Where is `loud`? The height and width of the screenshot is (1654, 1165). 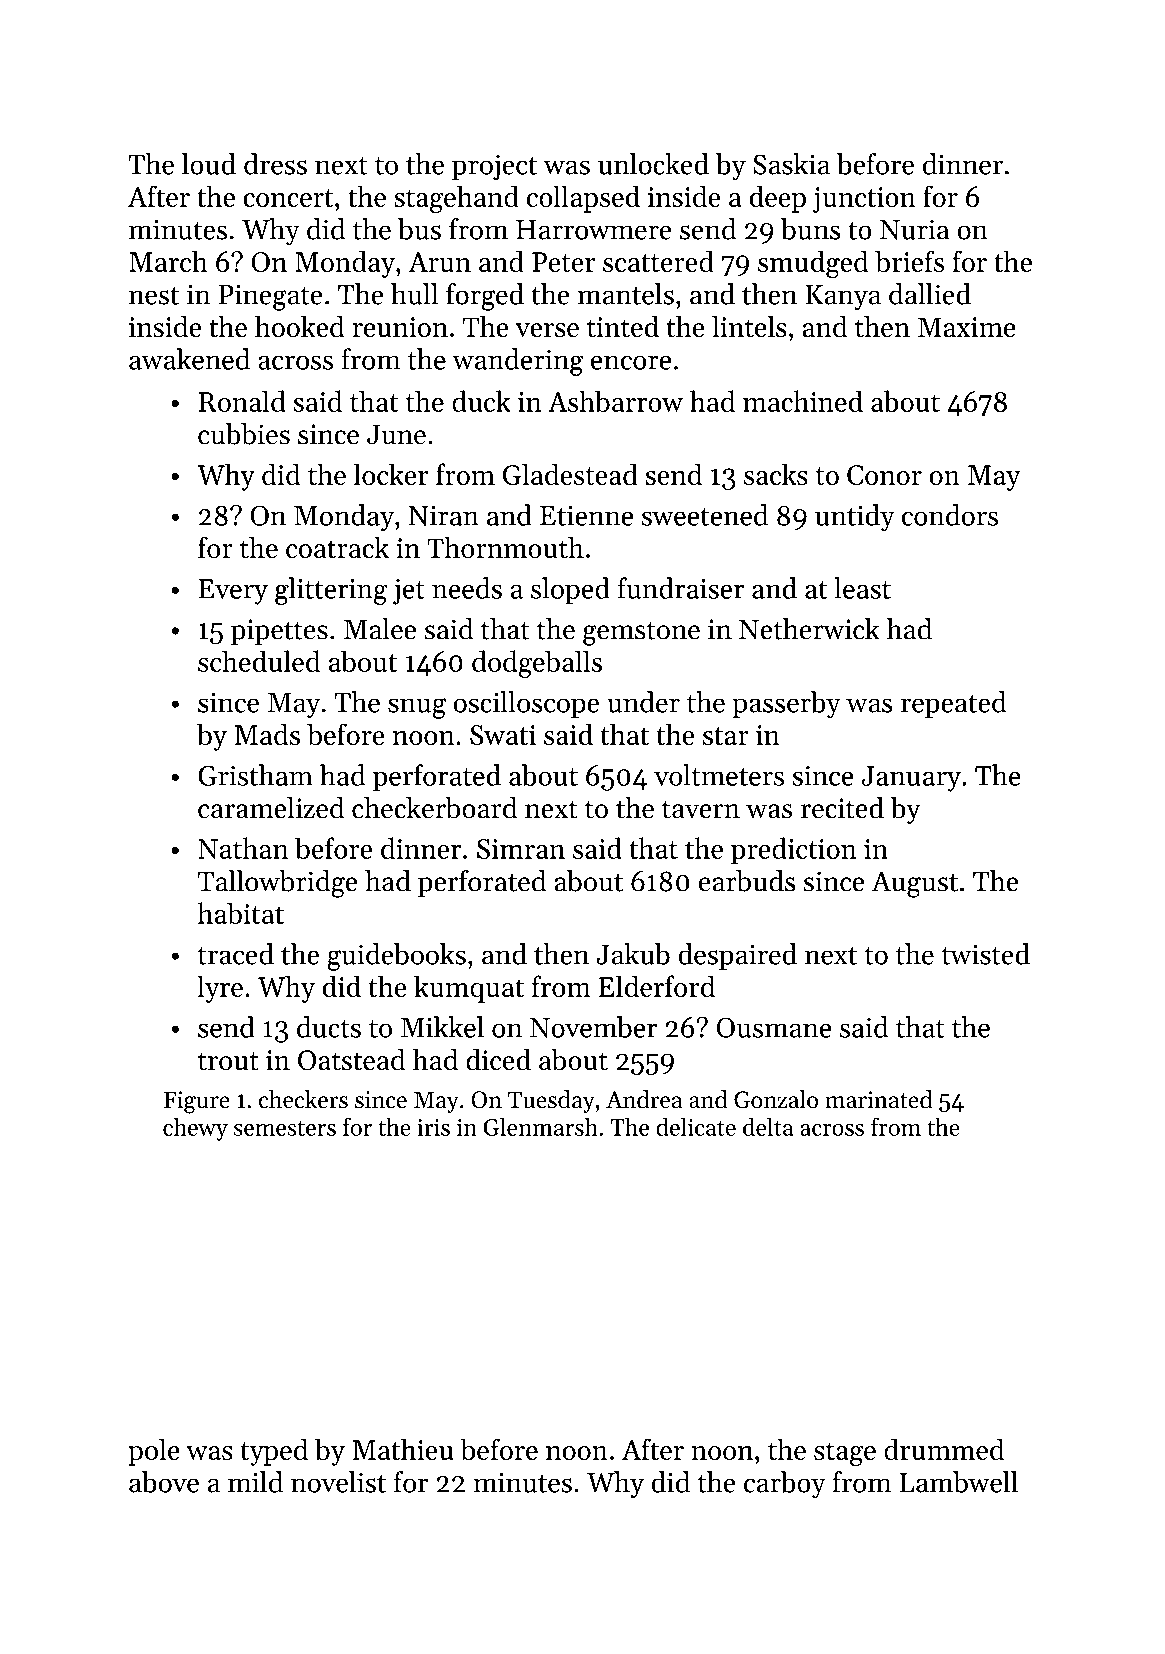 loud is located at coordinates (209, 164).
